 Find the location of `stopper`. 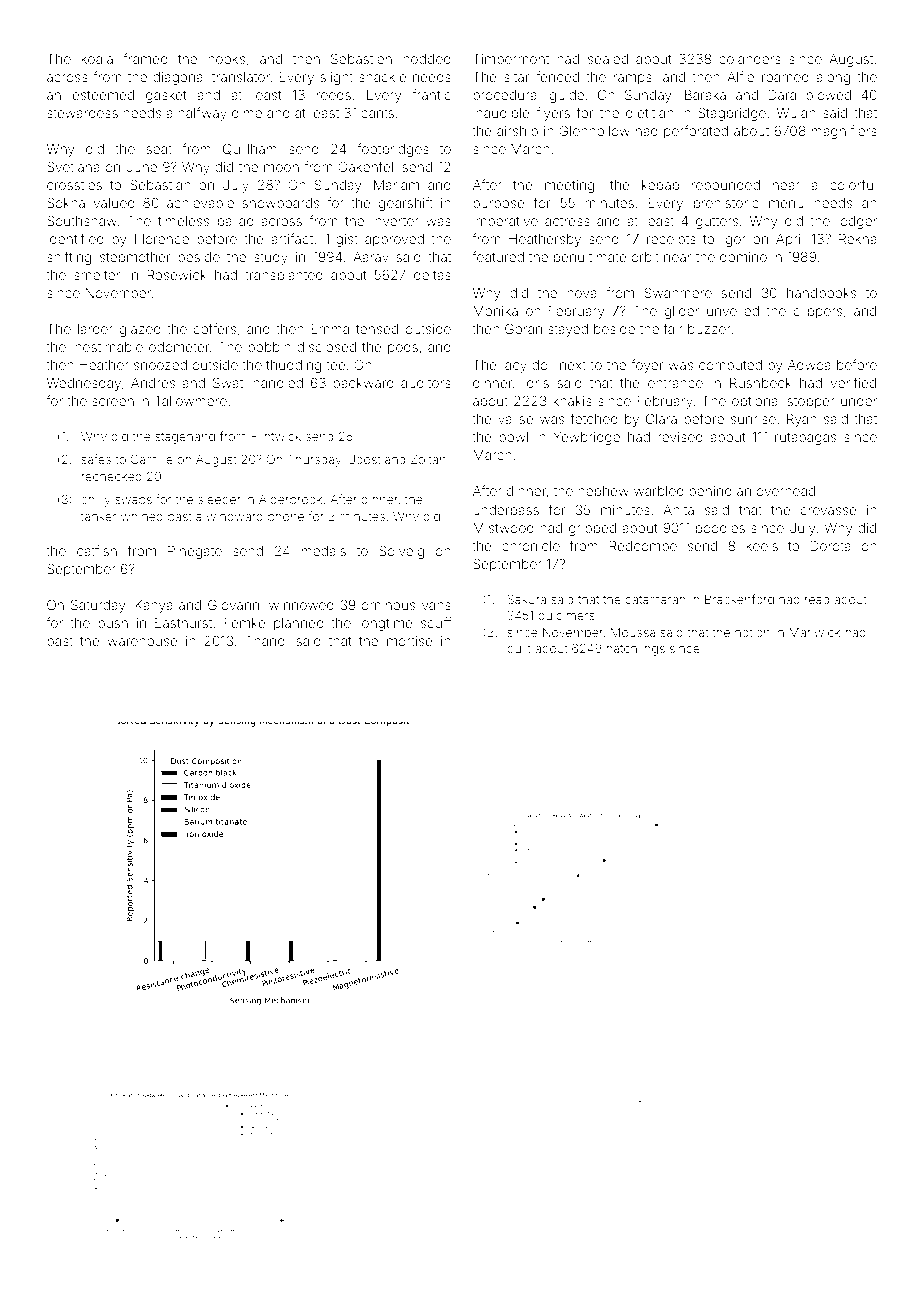

stopper is located at coordinates (811, 403).
